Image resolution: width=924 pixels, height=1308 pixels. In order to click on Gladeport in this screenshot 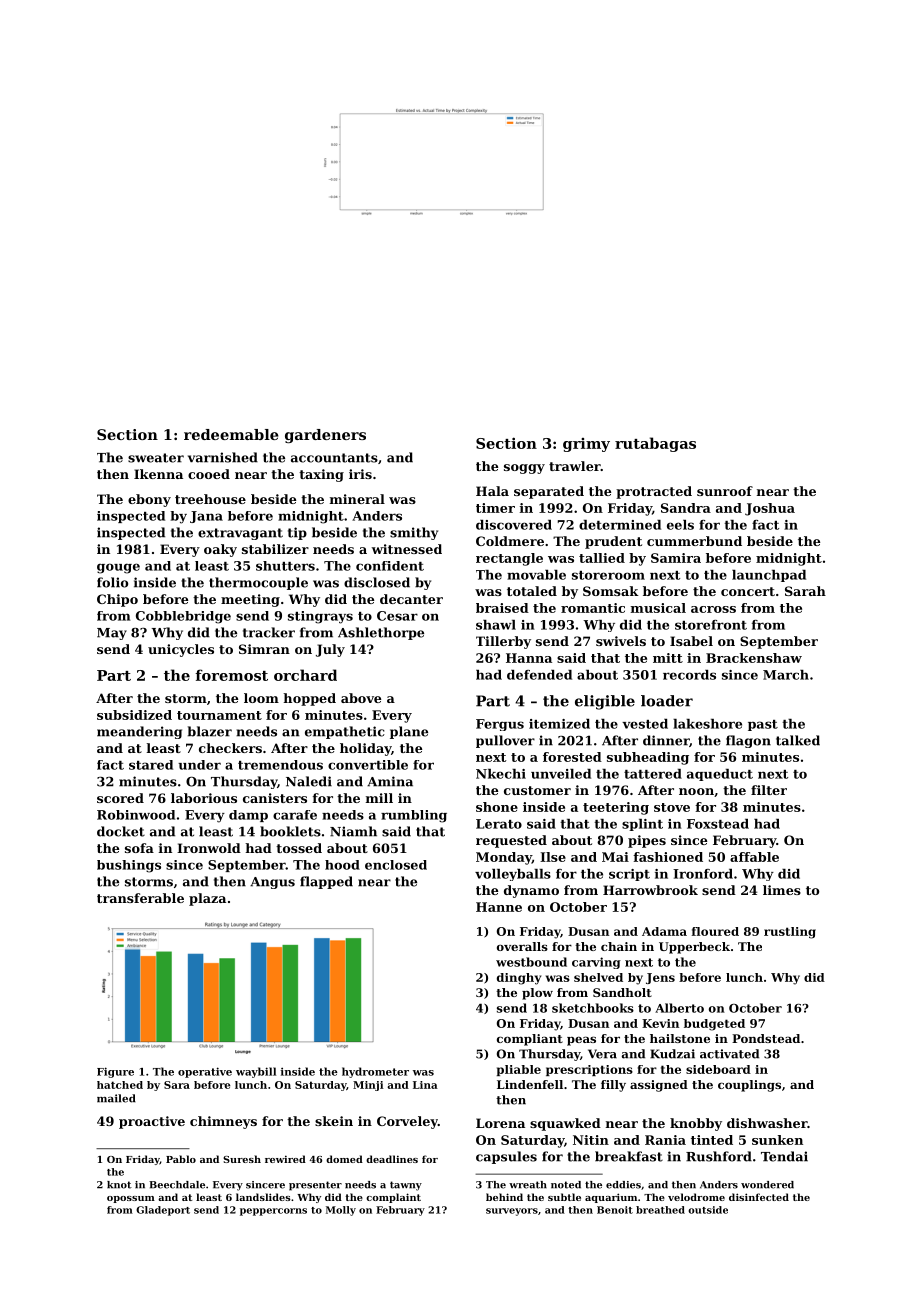, I will do `click(163, 1211)`.
